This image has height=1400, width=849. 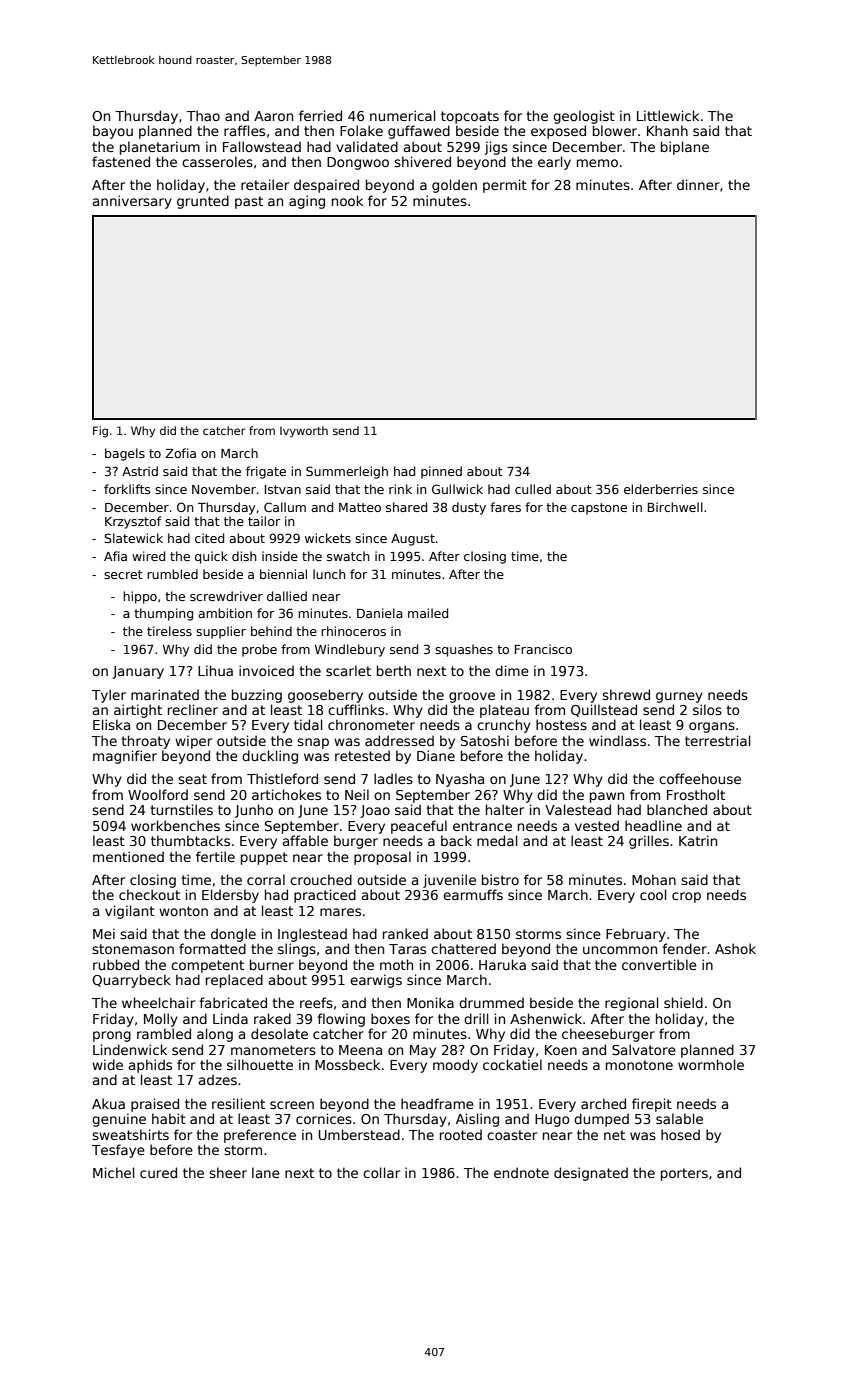 I want to click on Ivyworth, so click(x=304, y=432).
